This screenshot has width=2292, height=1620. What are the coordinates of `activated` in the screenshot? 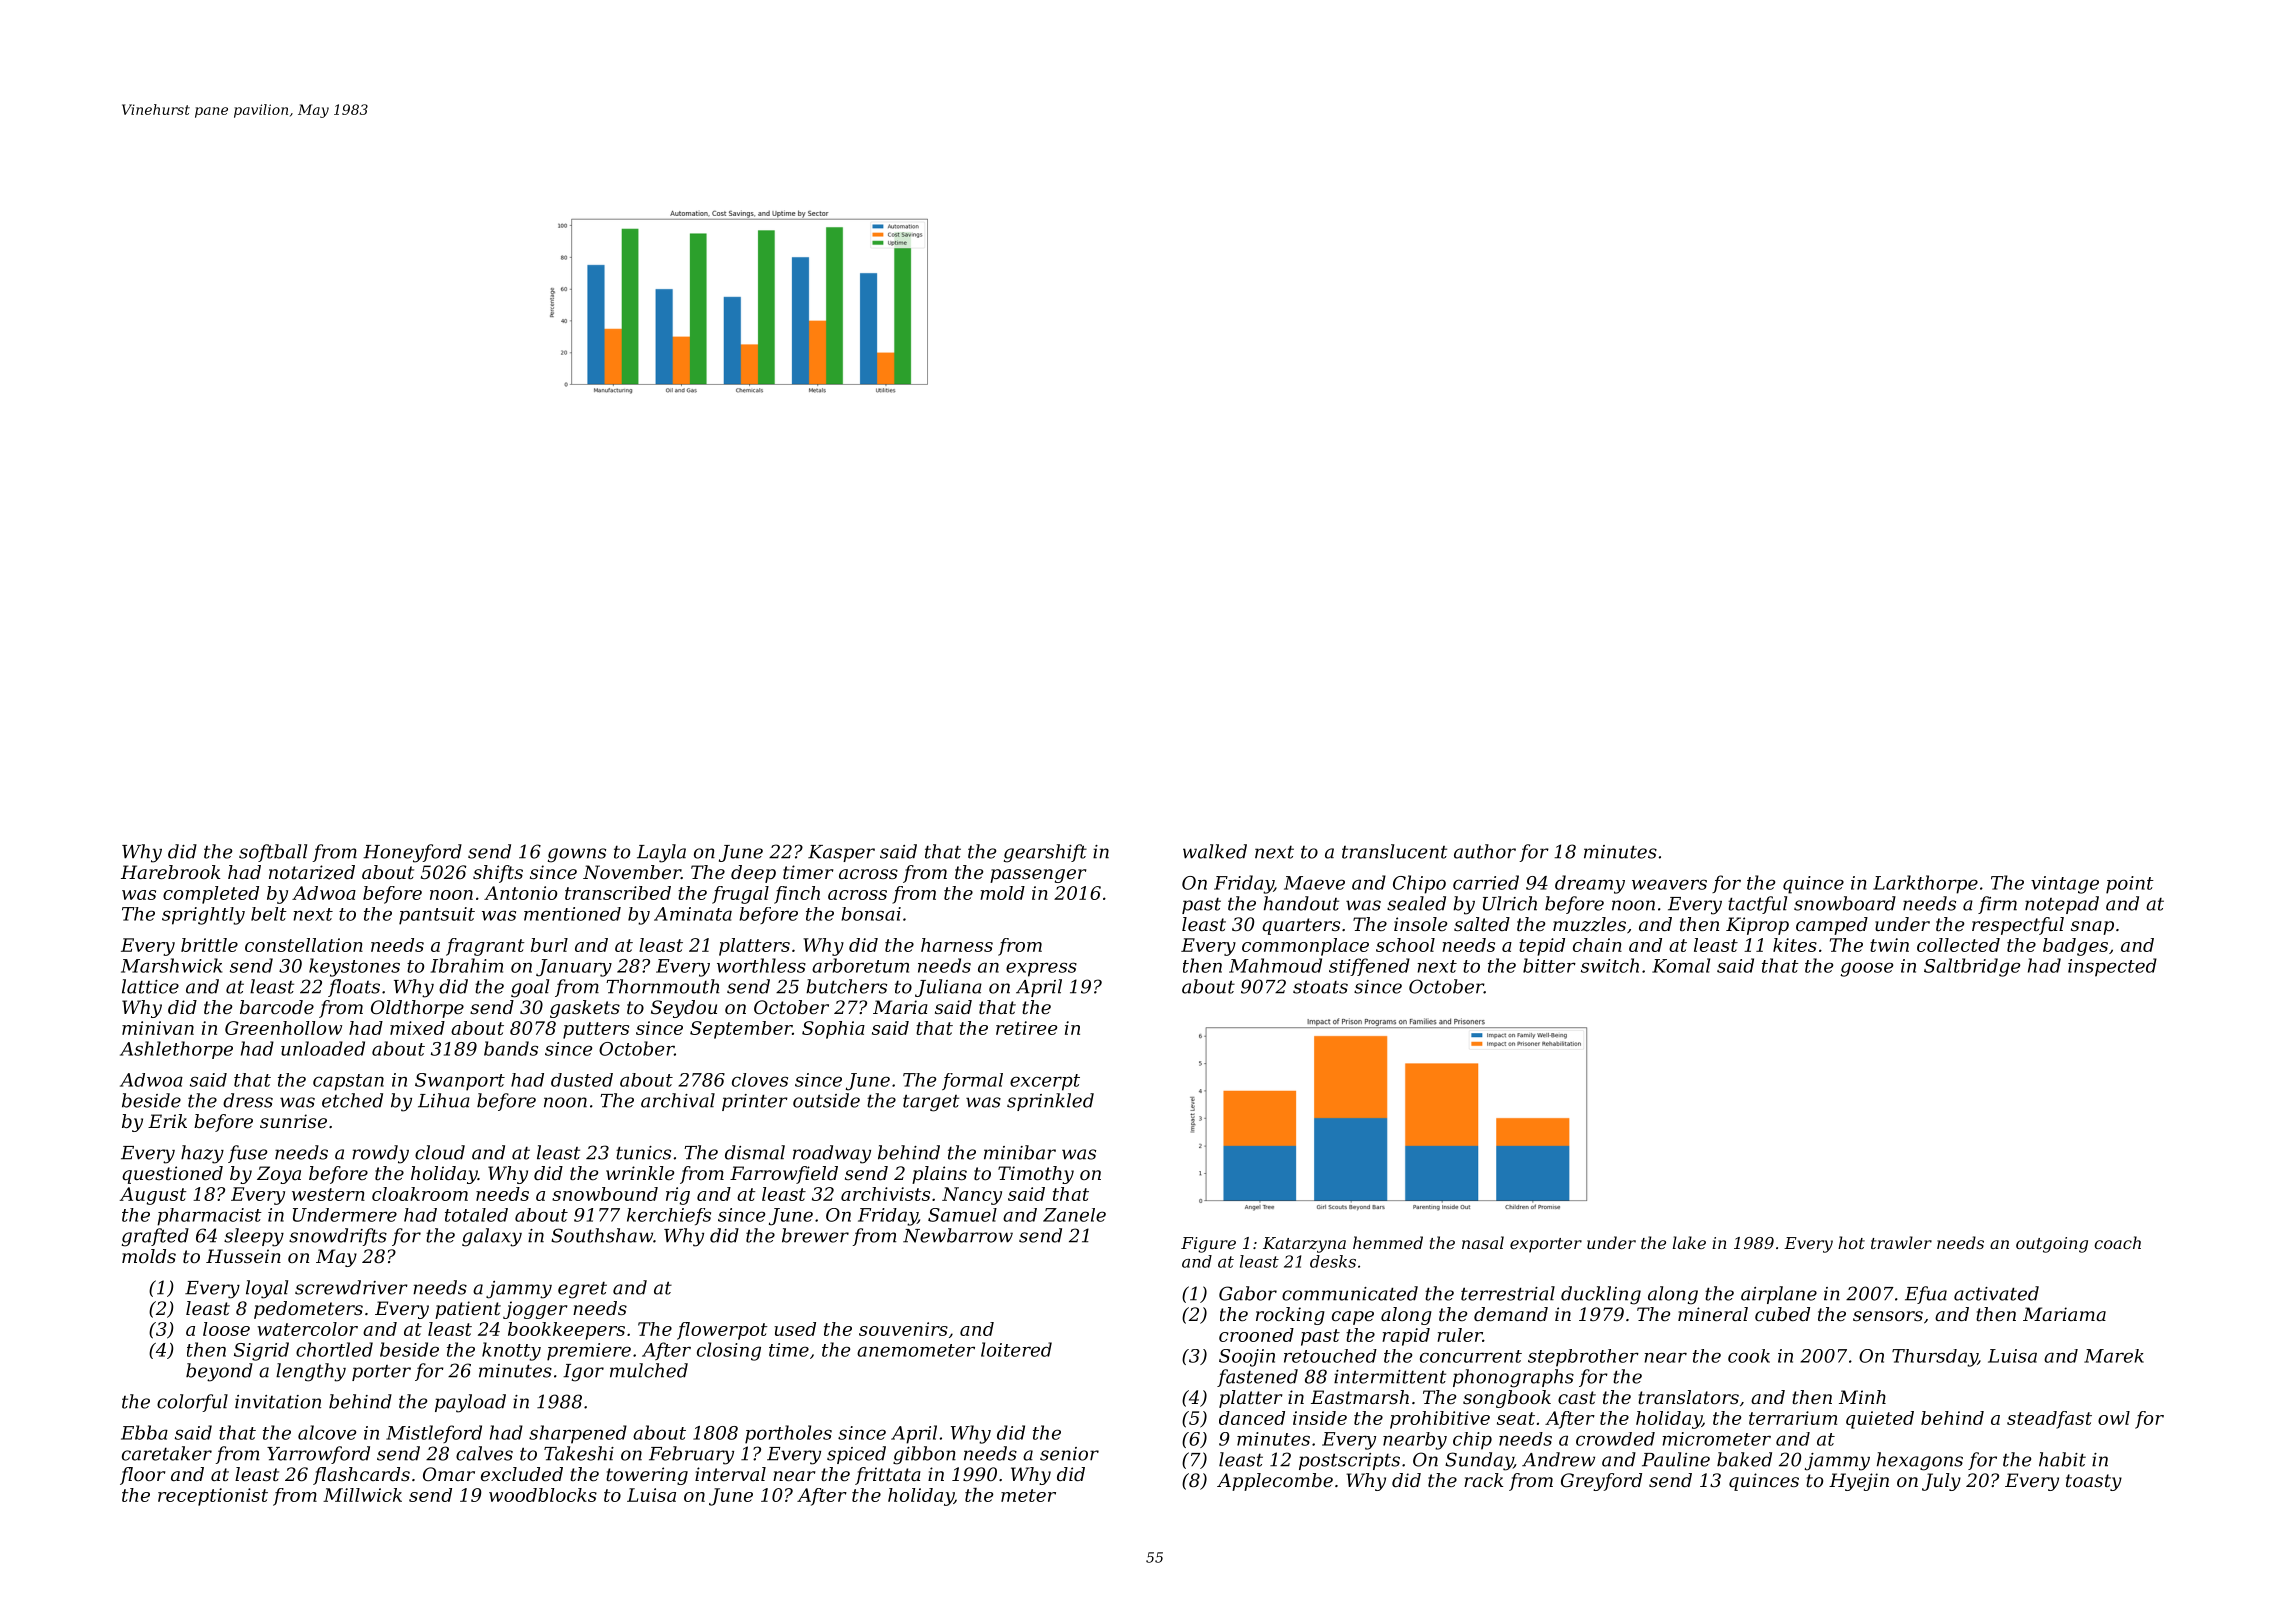 It's located at (1996, 1293).
